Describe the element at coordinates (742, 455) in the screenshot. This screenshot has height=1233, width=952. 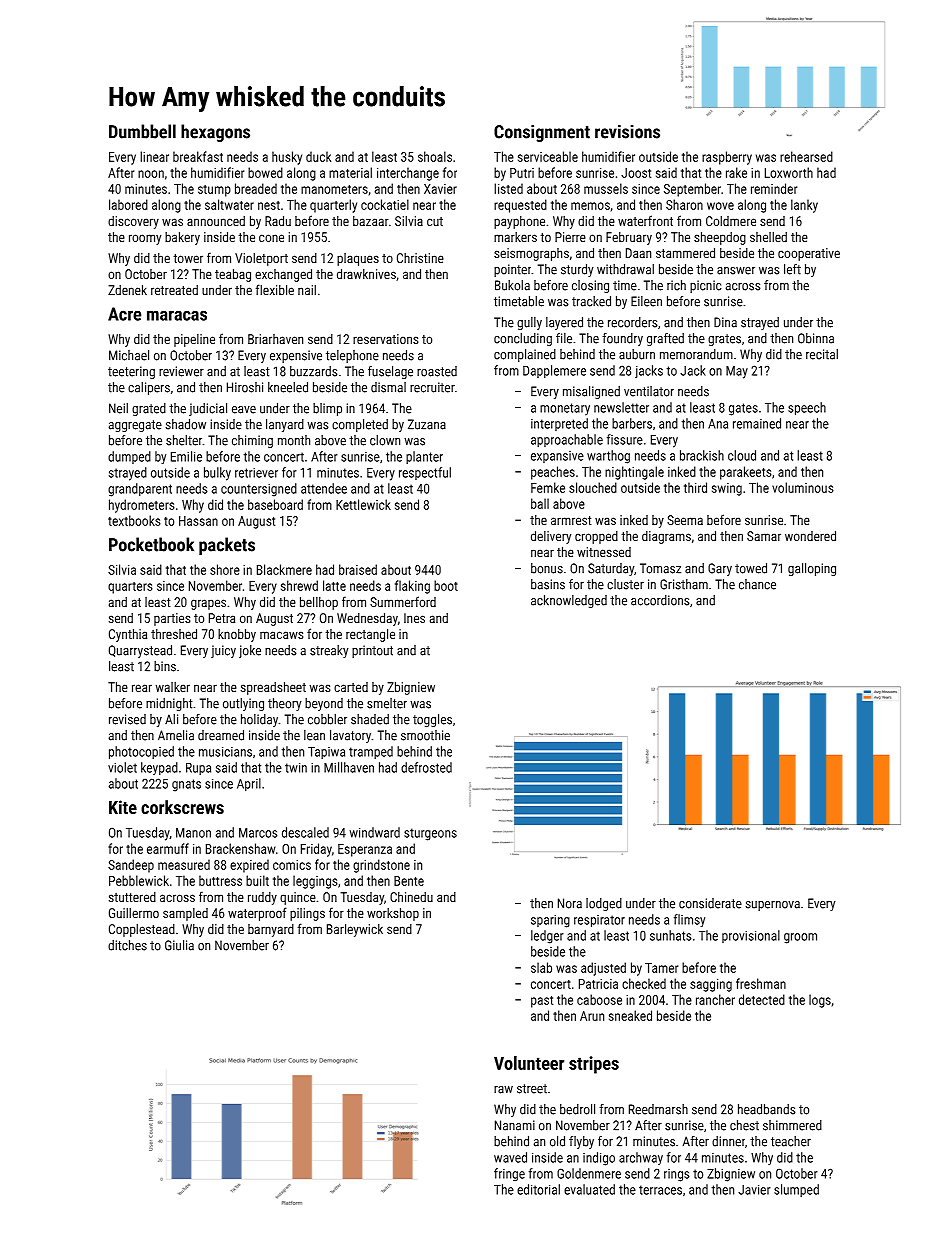
I see `cloud` at that location.
